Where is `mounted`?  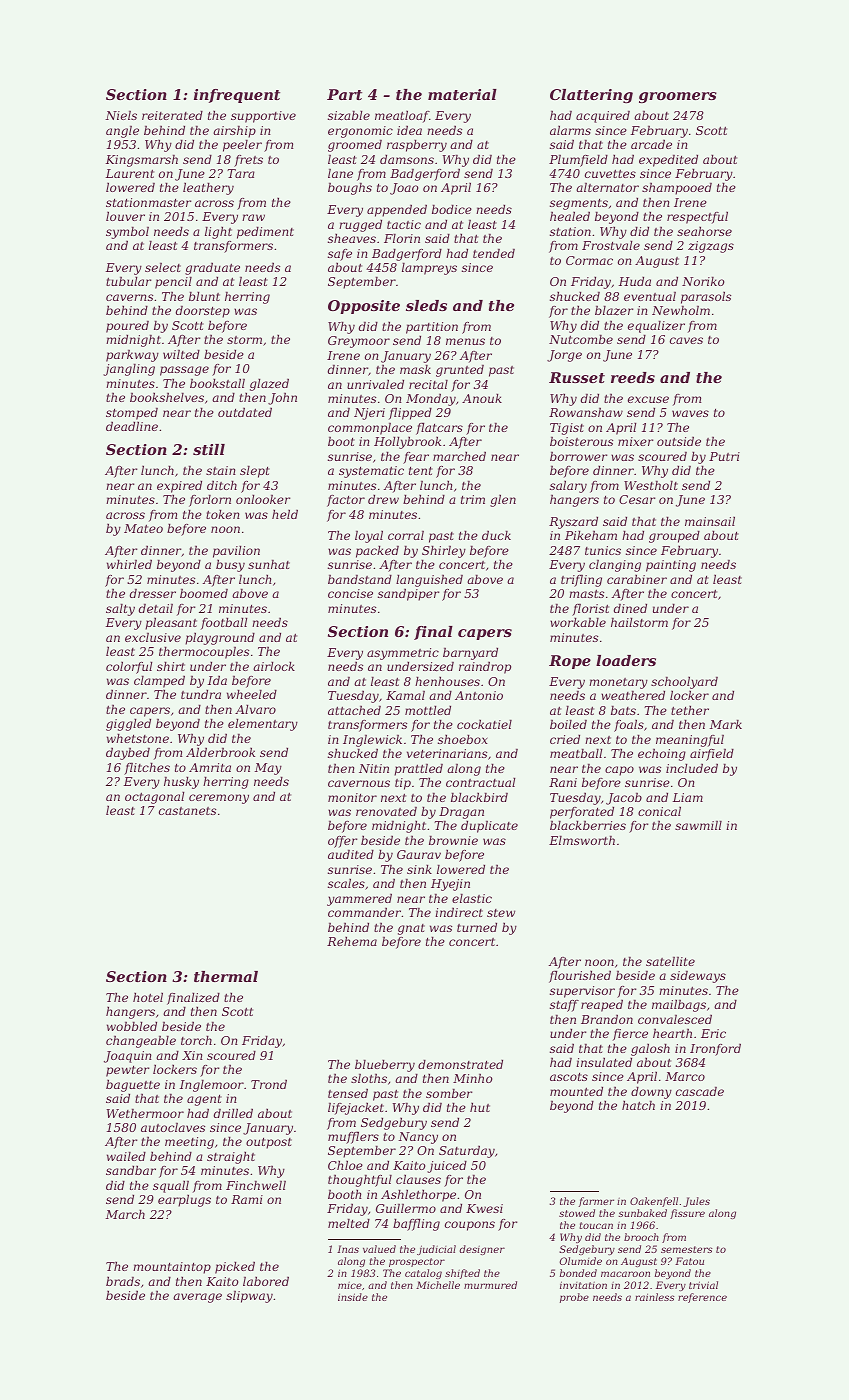 mounted is located at coordinates (576, 1091).
